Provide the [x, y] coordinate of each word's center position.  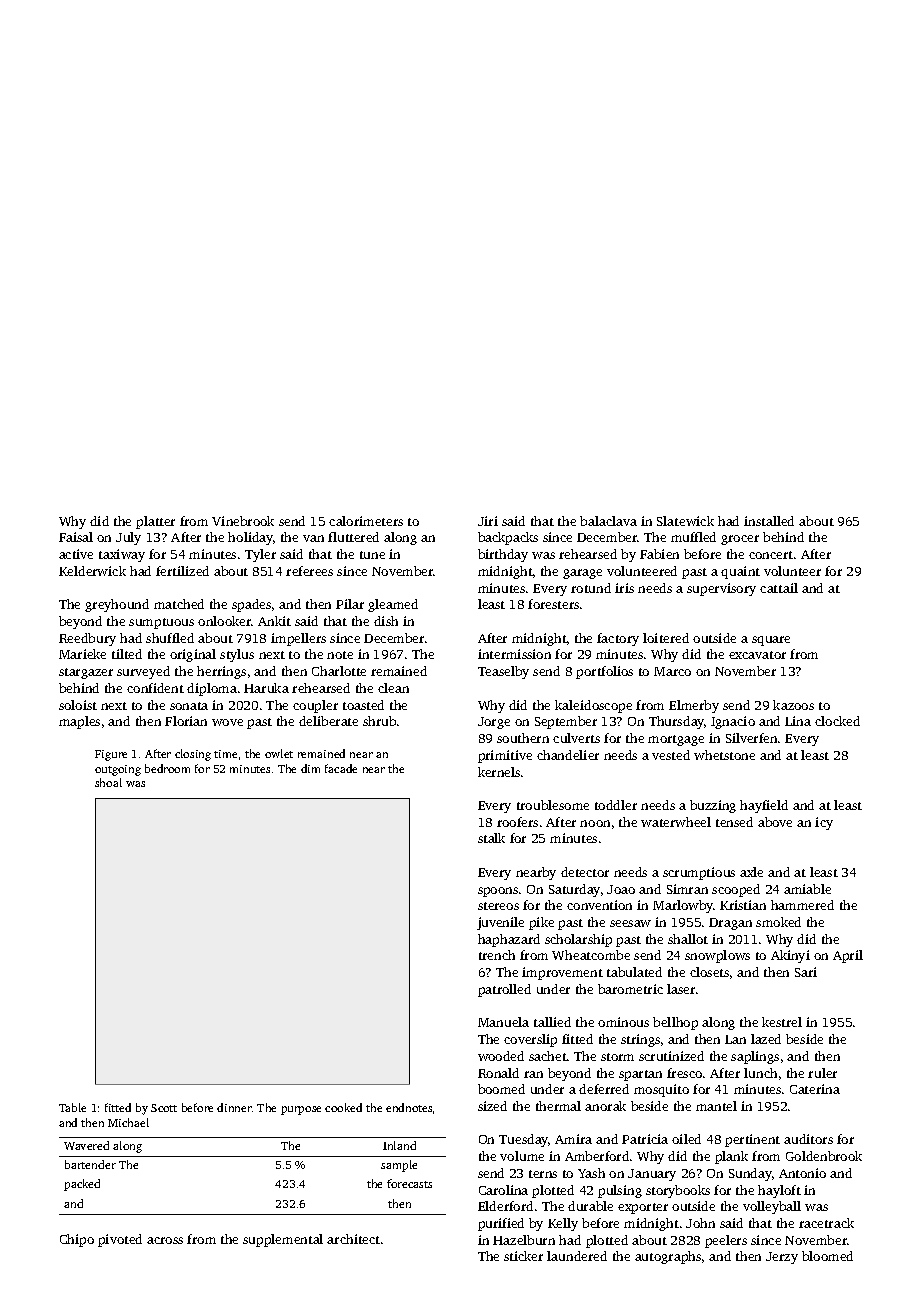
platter [155, 522]
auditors [808, 1139]
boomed [501, 1089]
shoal [108, 782]
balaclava [608, 521]
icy [824, 823]
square [771, 641]
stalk [491, 838]
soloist [78, 705]
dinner [234, 1107]
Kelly [563, 1224]
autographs [668, 1257]
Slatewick [685, 521]
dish [386, 621]
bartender [90, 1164]
